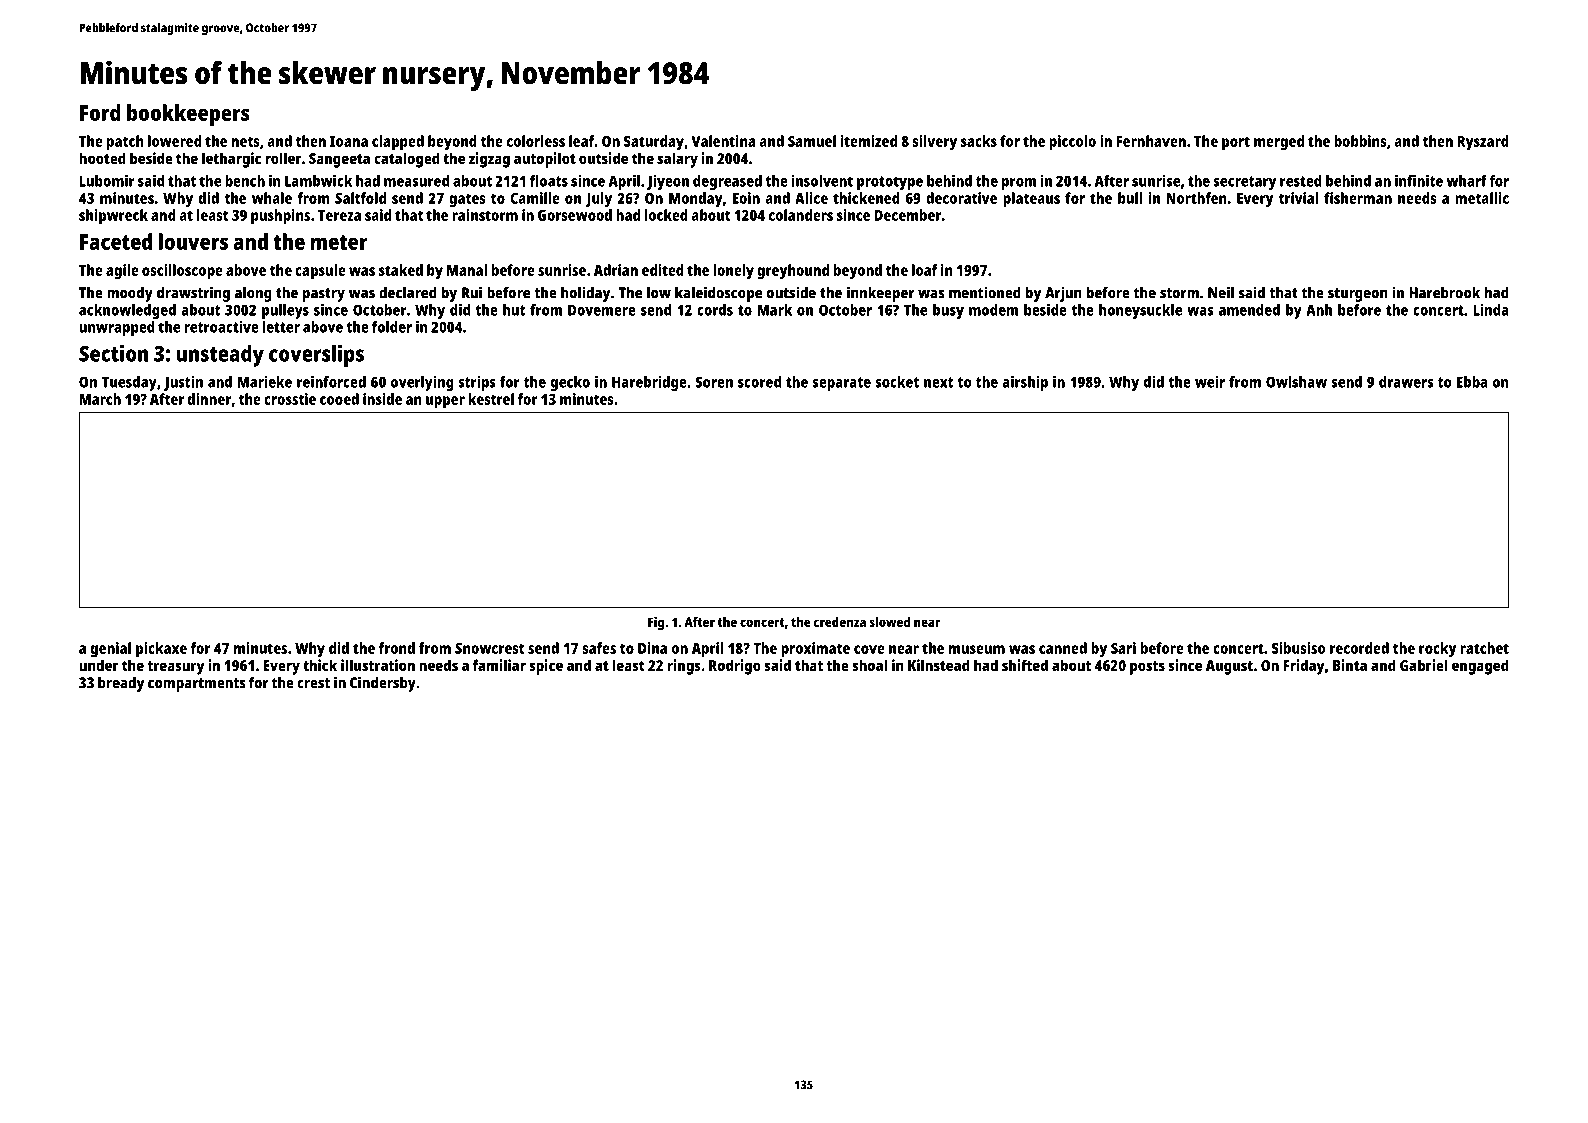  Describe the element at coordinates (1130, 198) in the image. I see `bull` at that location.
